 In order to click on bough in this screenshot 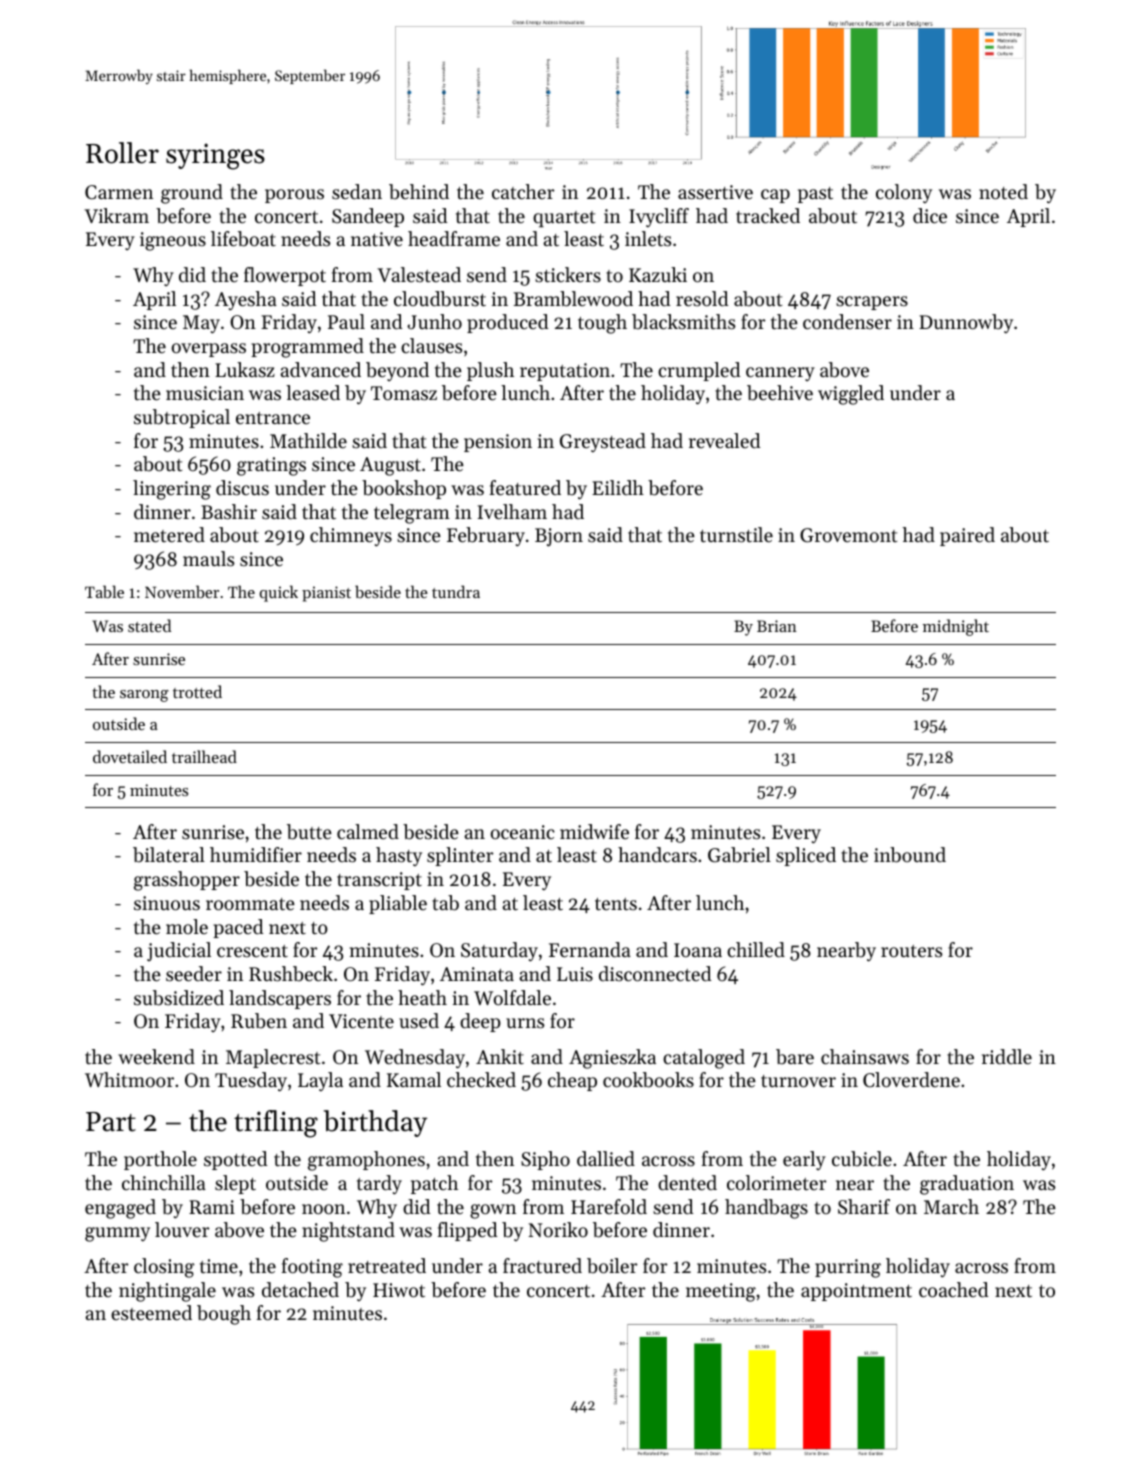, I will do `click(224, 1315)`.
